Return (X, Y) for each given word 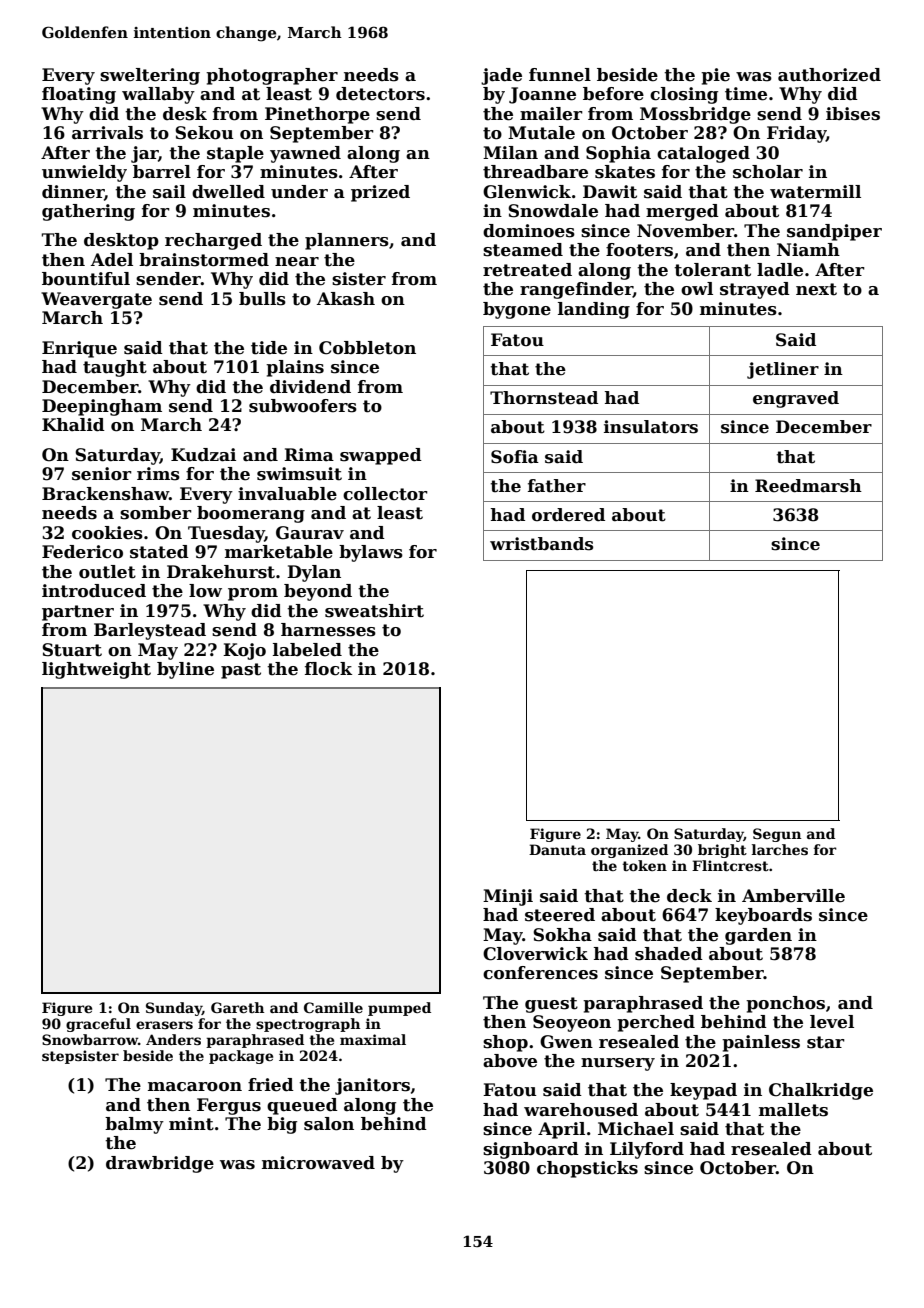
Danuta (557, 849)
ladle (780, 270)
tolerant (712, 270)
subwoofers (303, 406)
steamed (523, 250)
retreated (527, 270)
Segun (777, 835)
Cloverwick (535, 954)
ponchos (785, 1004)
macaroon (195, 1087)
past (241, 671)
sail (169, 192)
